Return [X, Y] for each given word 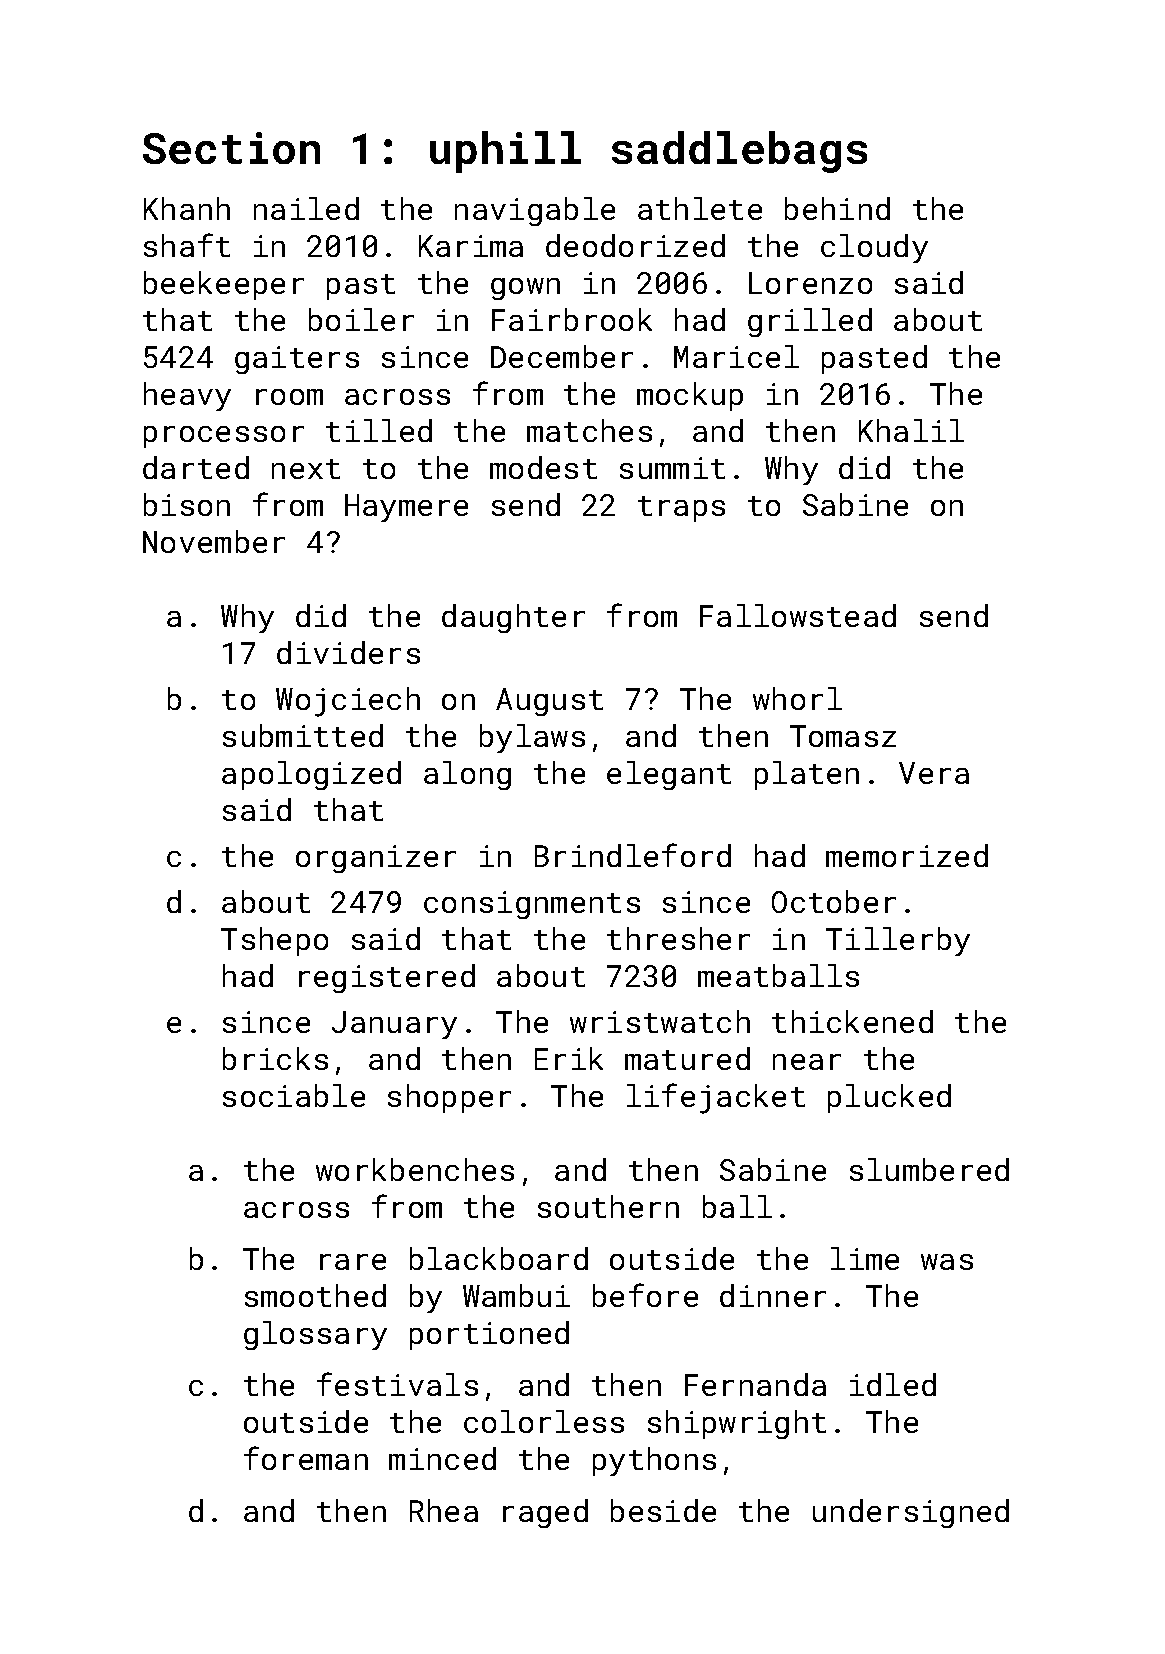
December [562, 356]
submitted [303, 735]
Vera [934, 773]
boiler [361, 319]
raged [545, 1513]
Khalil [911, 430]
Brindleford [633, 855]
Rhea [444, 1510]
